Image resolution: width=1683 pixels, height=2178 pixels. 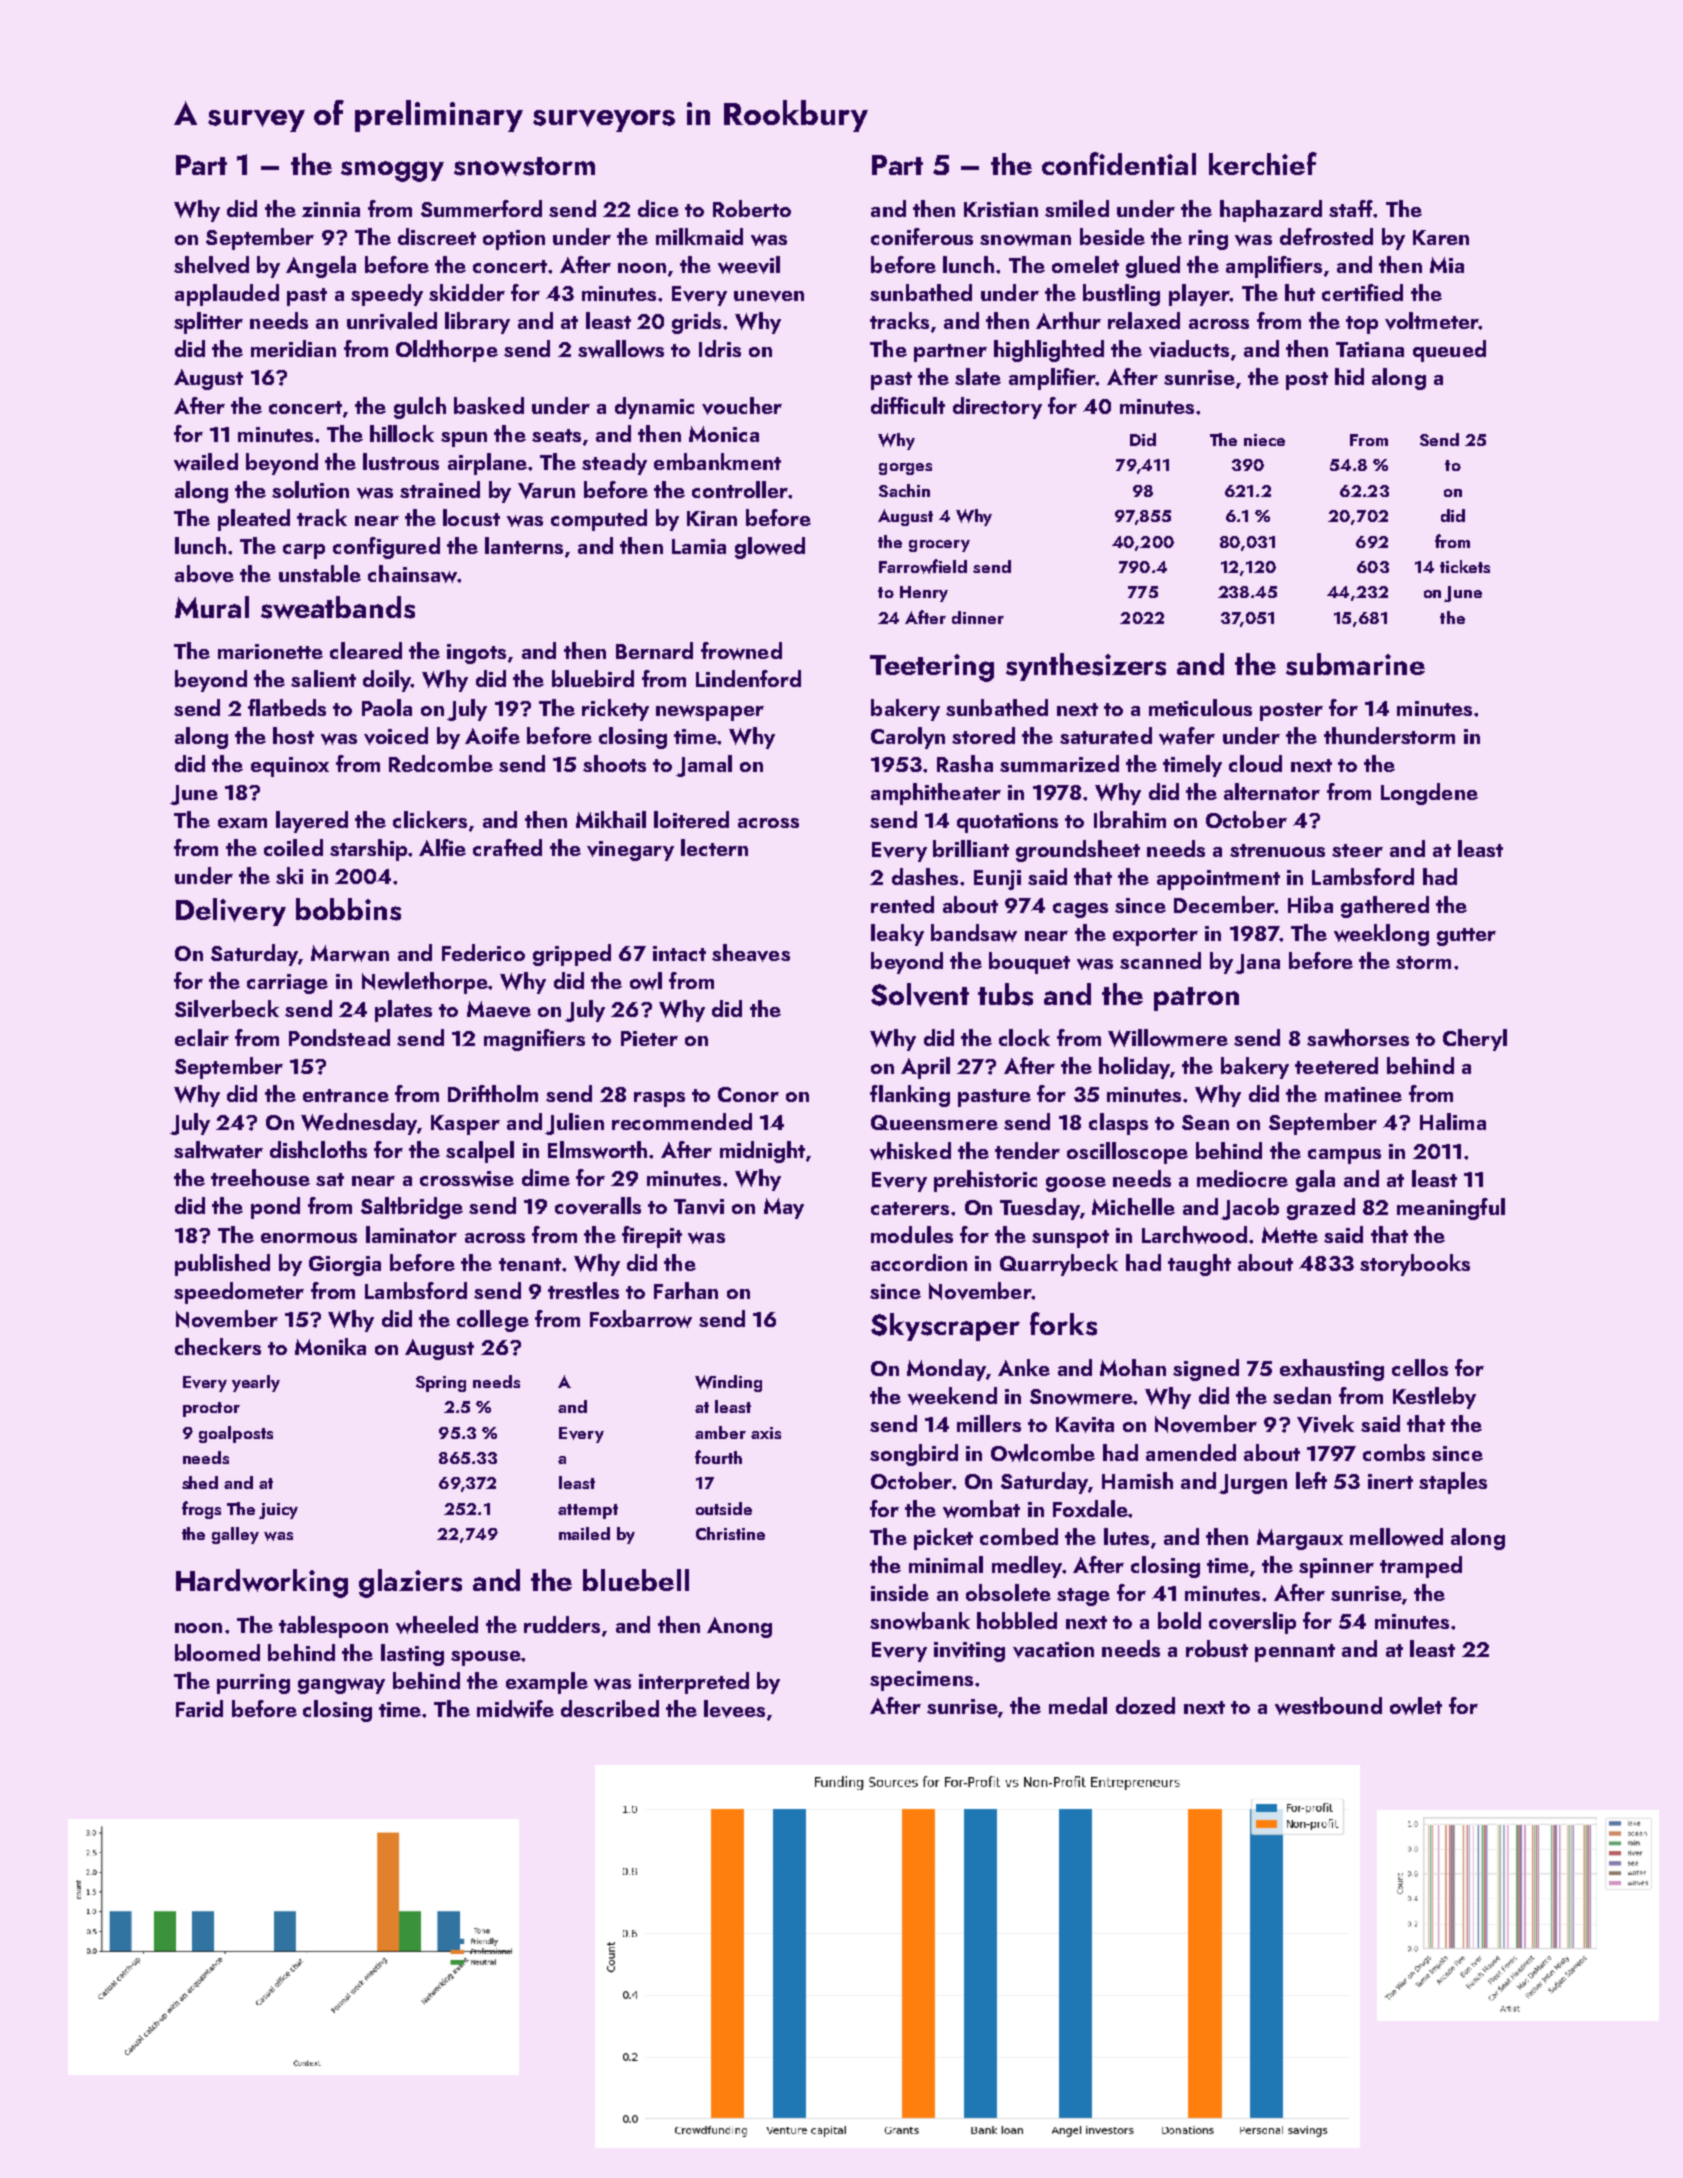 What do you see at coordinates (293, 847) in the document?
I see `coiled` at bounding box center [293, 847].
